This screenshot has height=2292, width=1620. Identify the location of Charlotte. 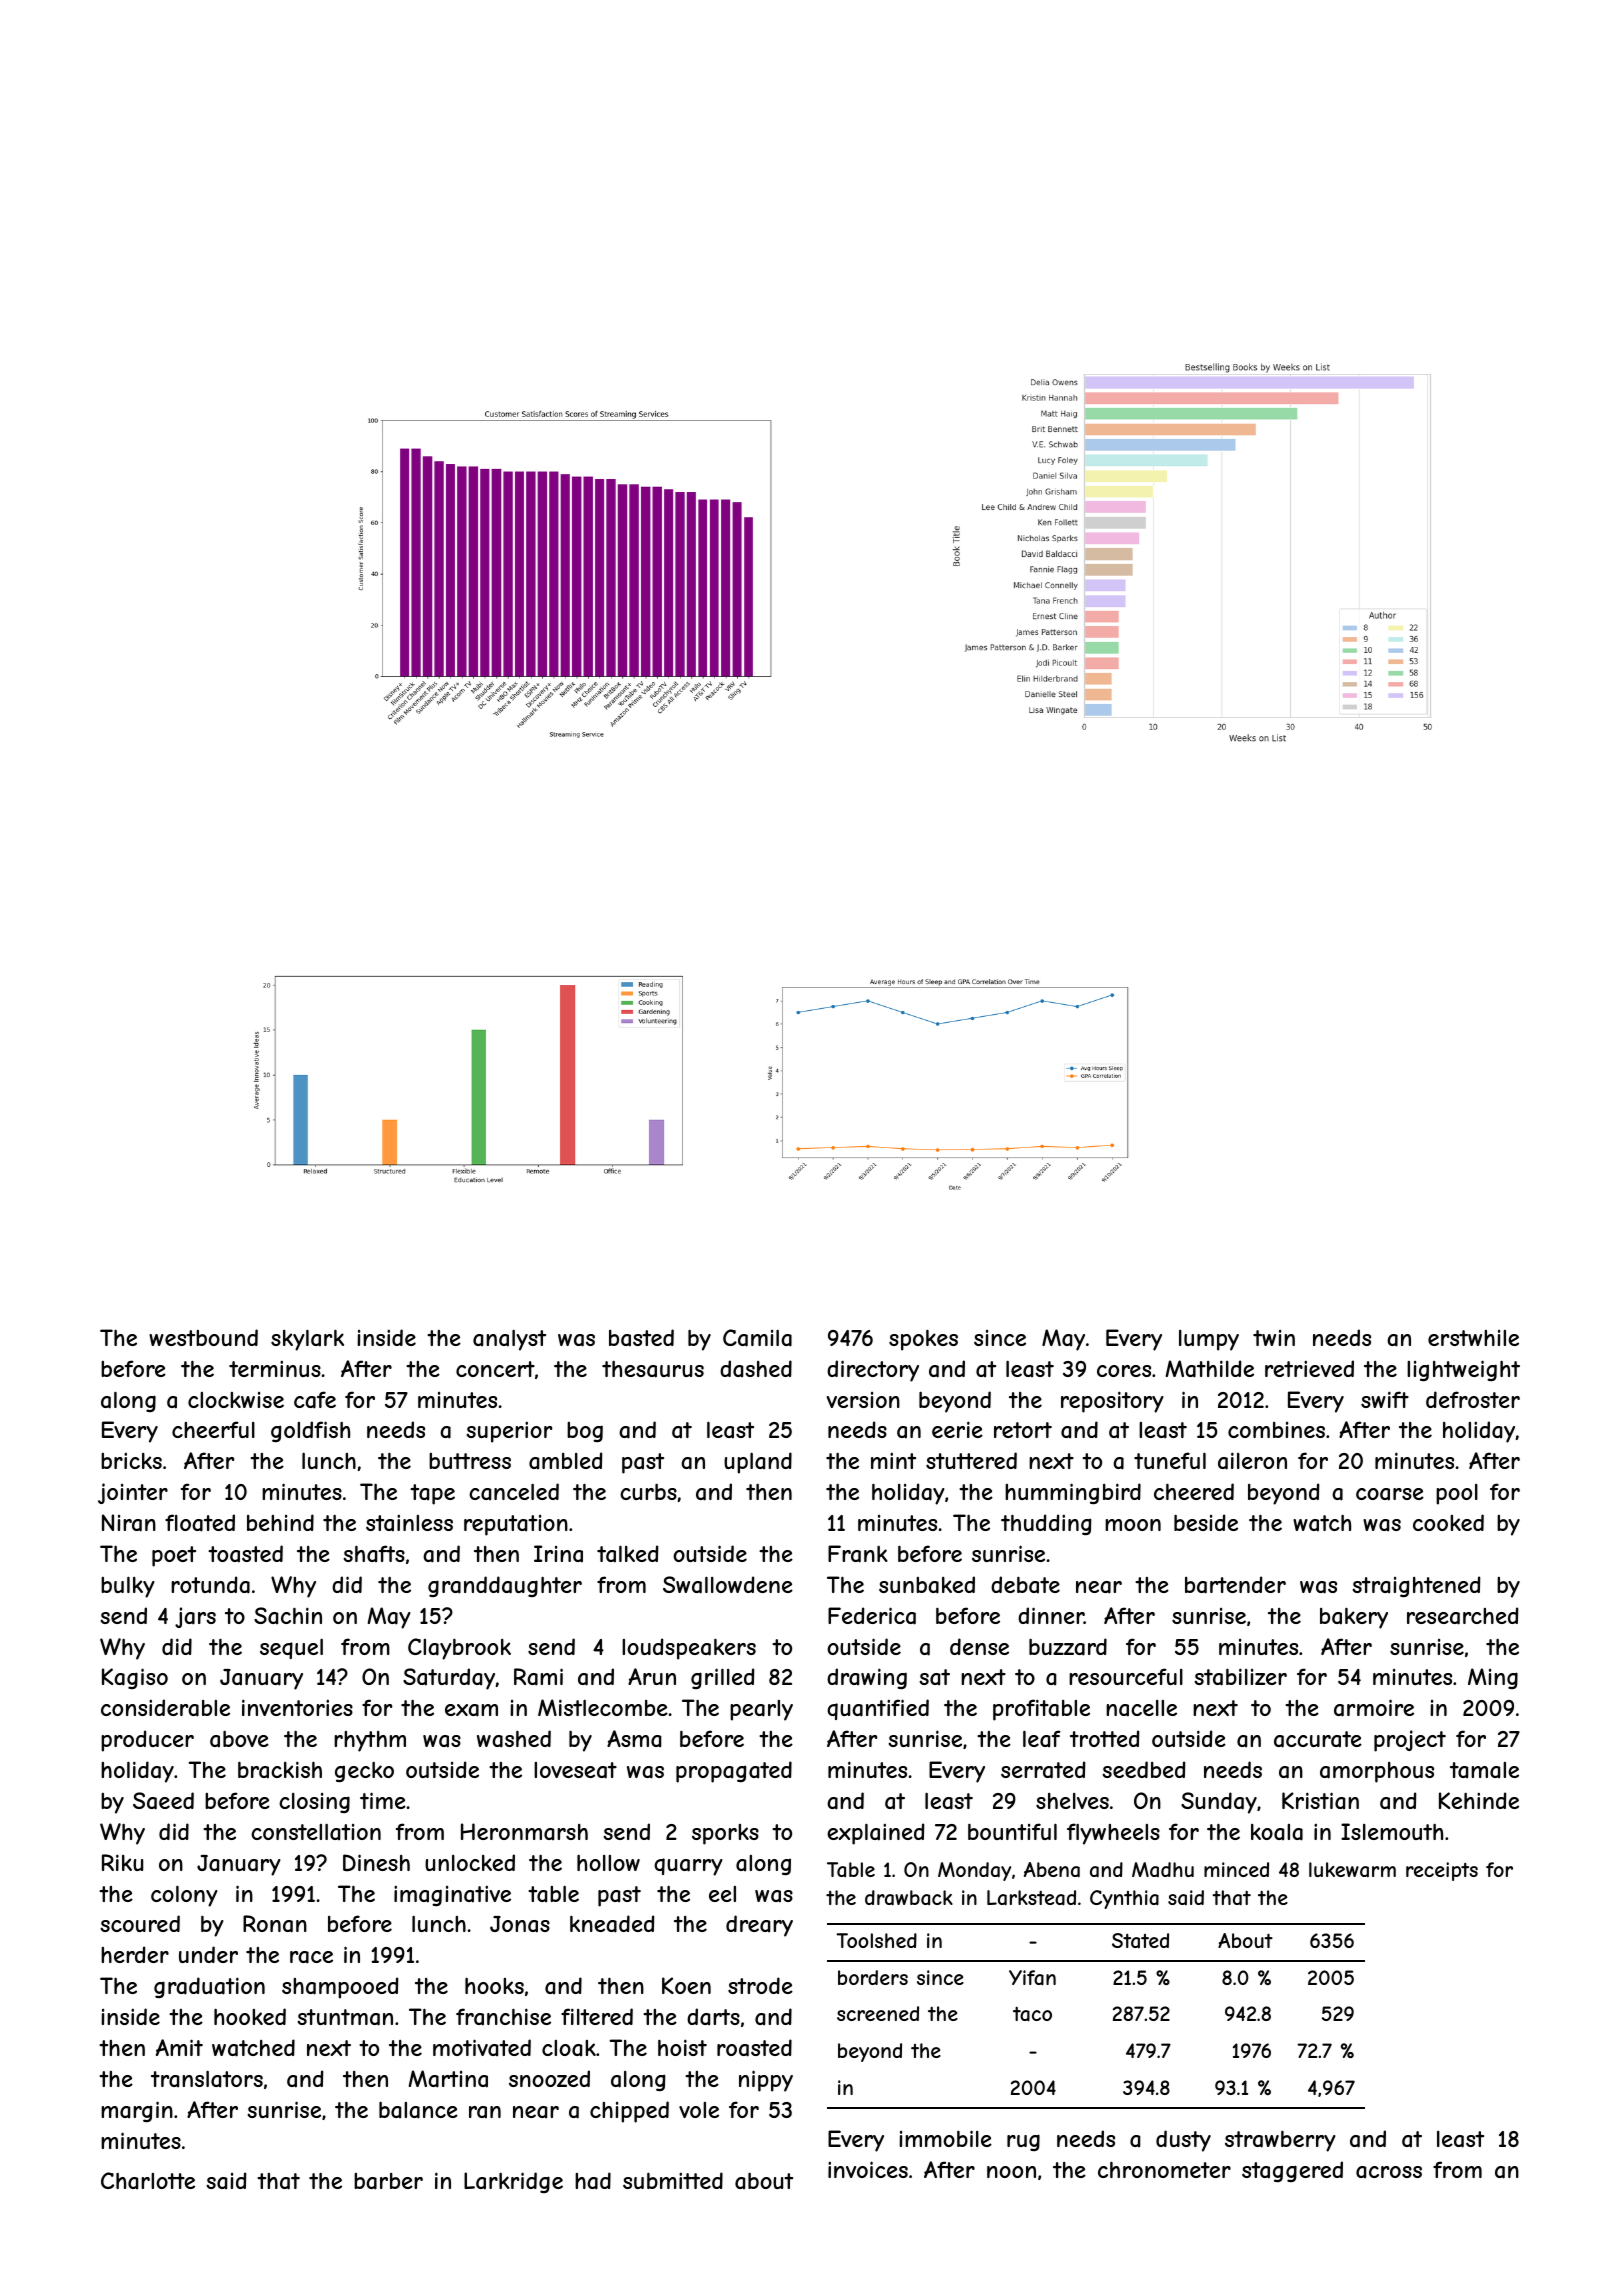
(148, 2180).
